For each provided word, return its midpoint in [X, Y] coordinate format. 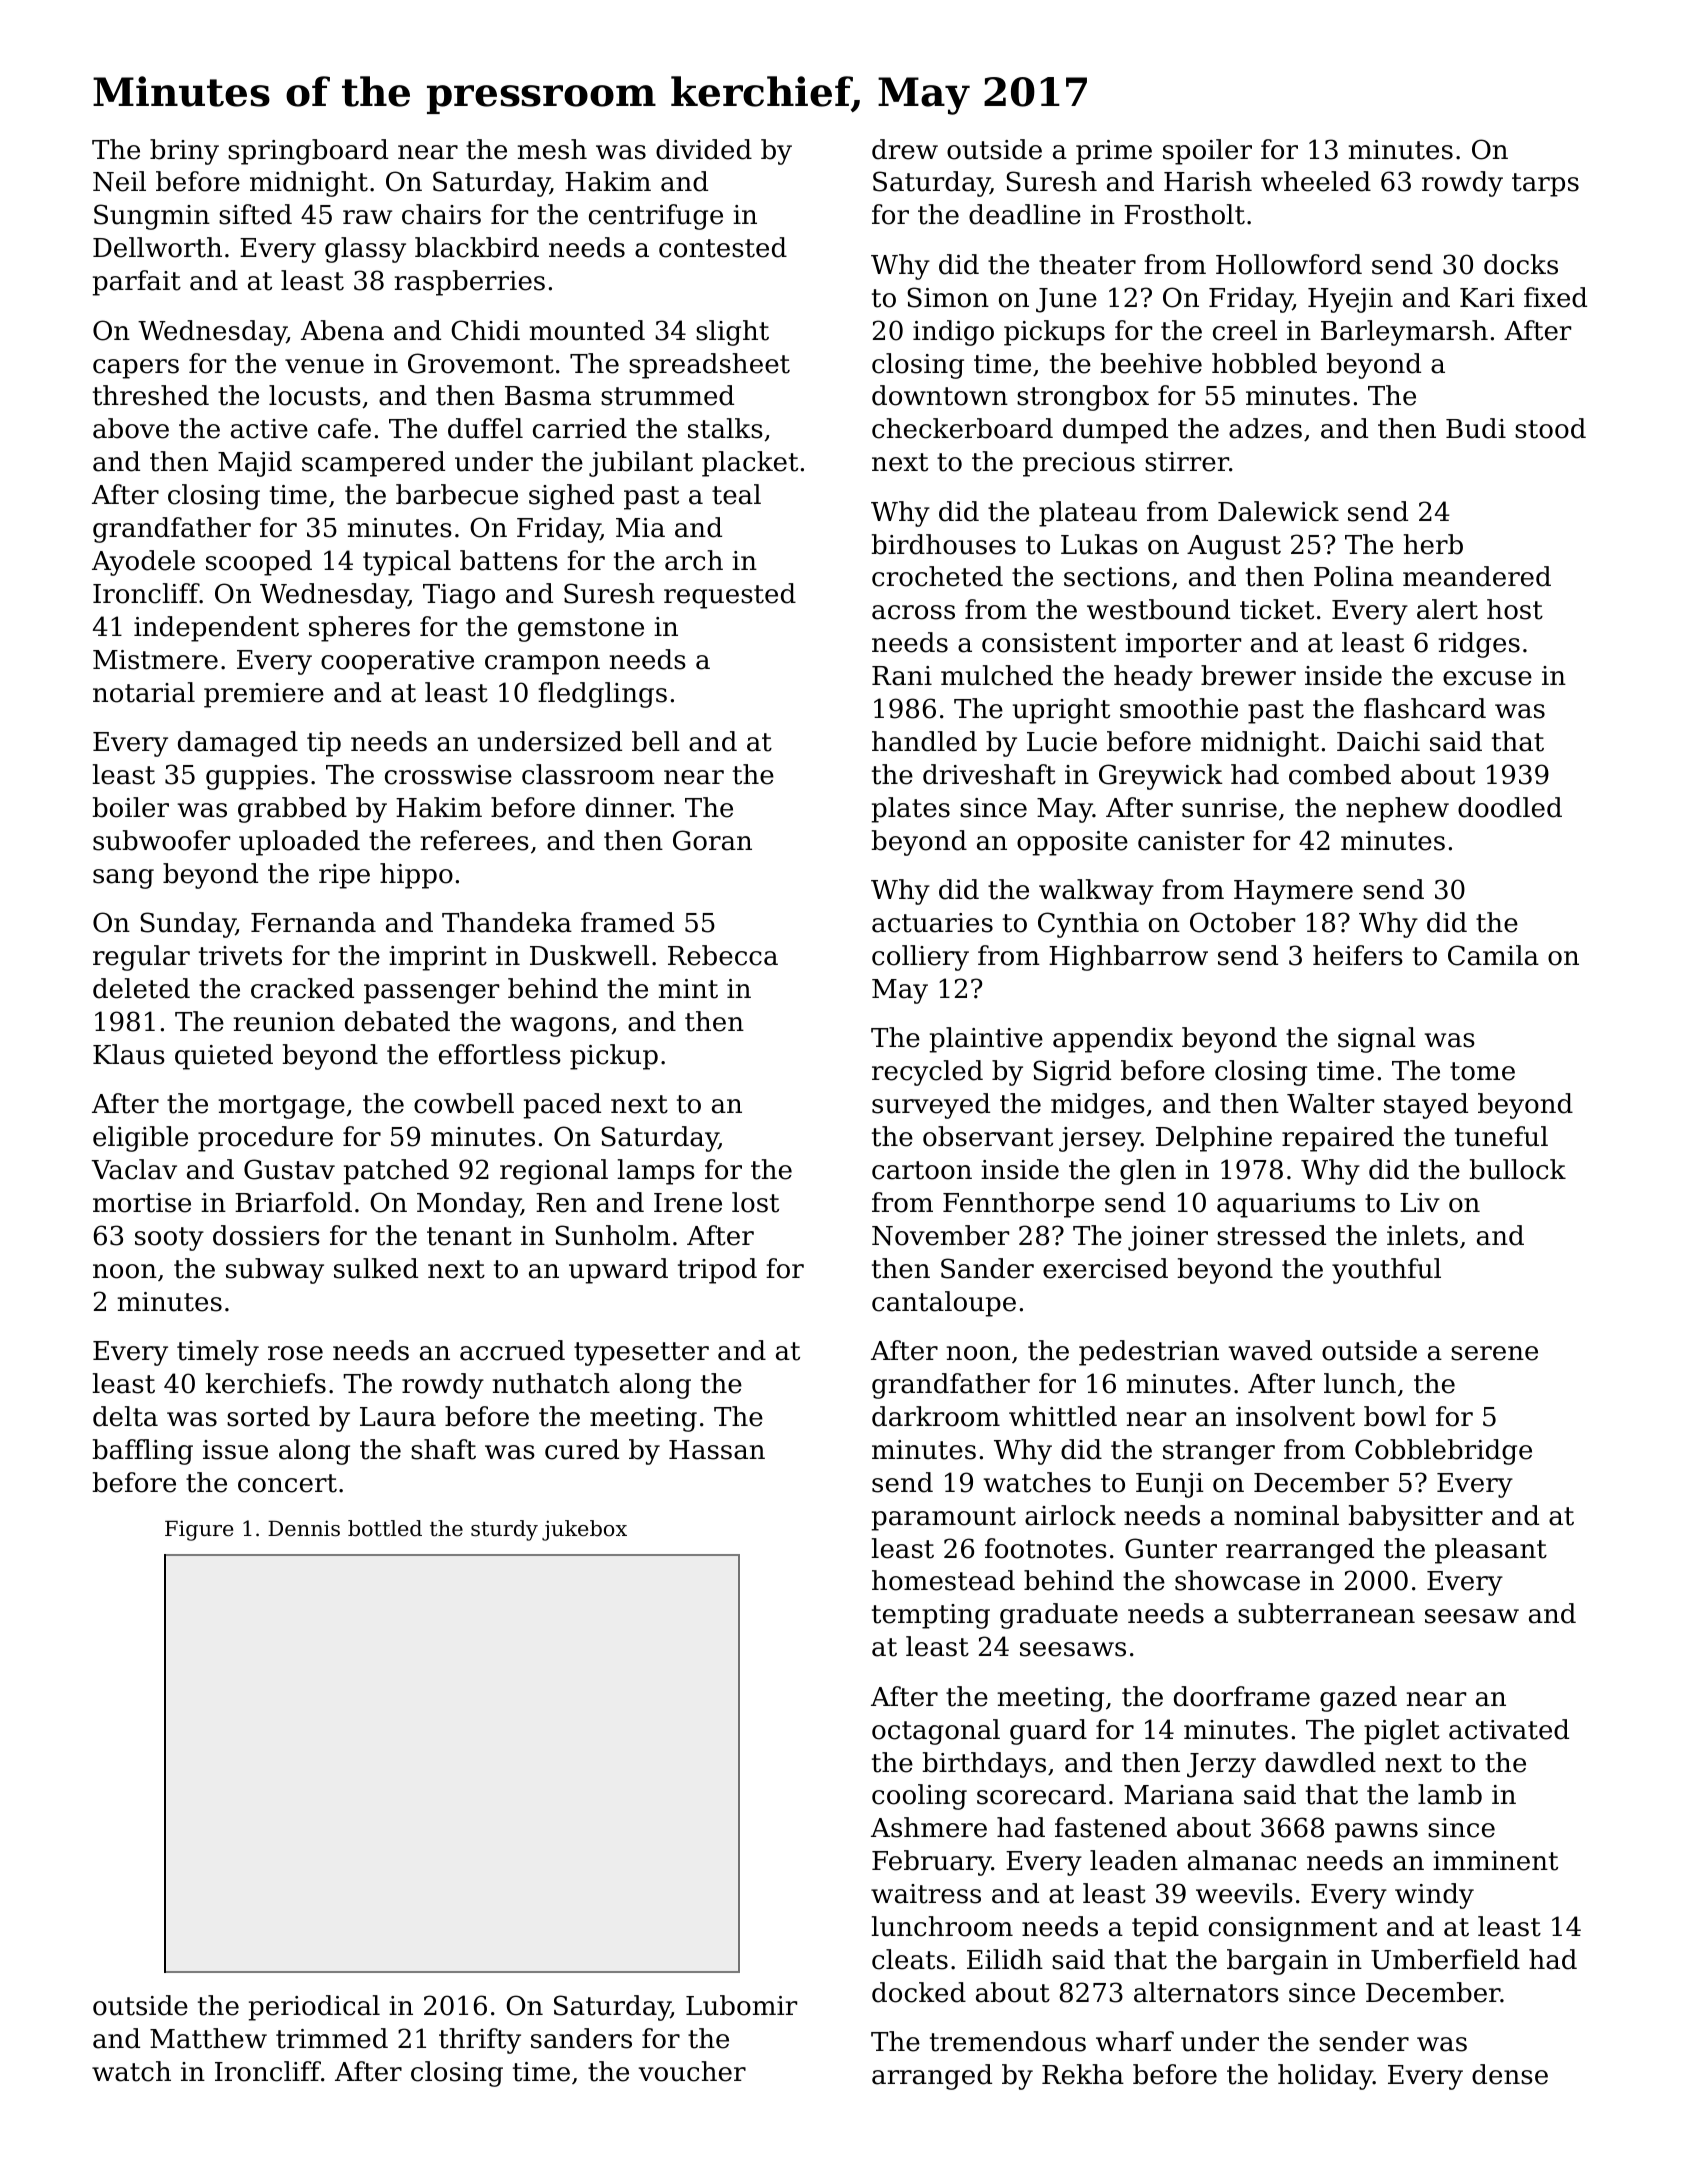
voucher [692, 2071]
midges [1098, 1106]
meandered [1477, 576]
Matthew [208, 2038]
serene [1494, 1353]
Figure [199, 1530]
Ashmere [929, 1827]
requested [730, 596]
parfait [137, 283]
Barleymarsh [1404, 333]
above [131, 428]
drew [905, 149]
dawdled [1320, 1762]
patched [396, 1172]
